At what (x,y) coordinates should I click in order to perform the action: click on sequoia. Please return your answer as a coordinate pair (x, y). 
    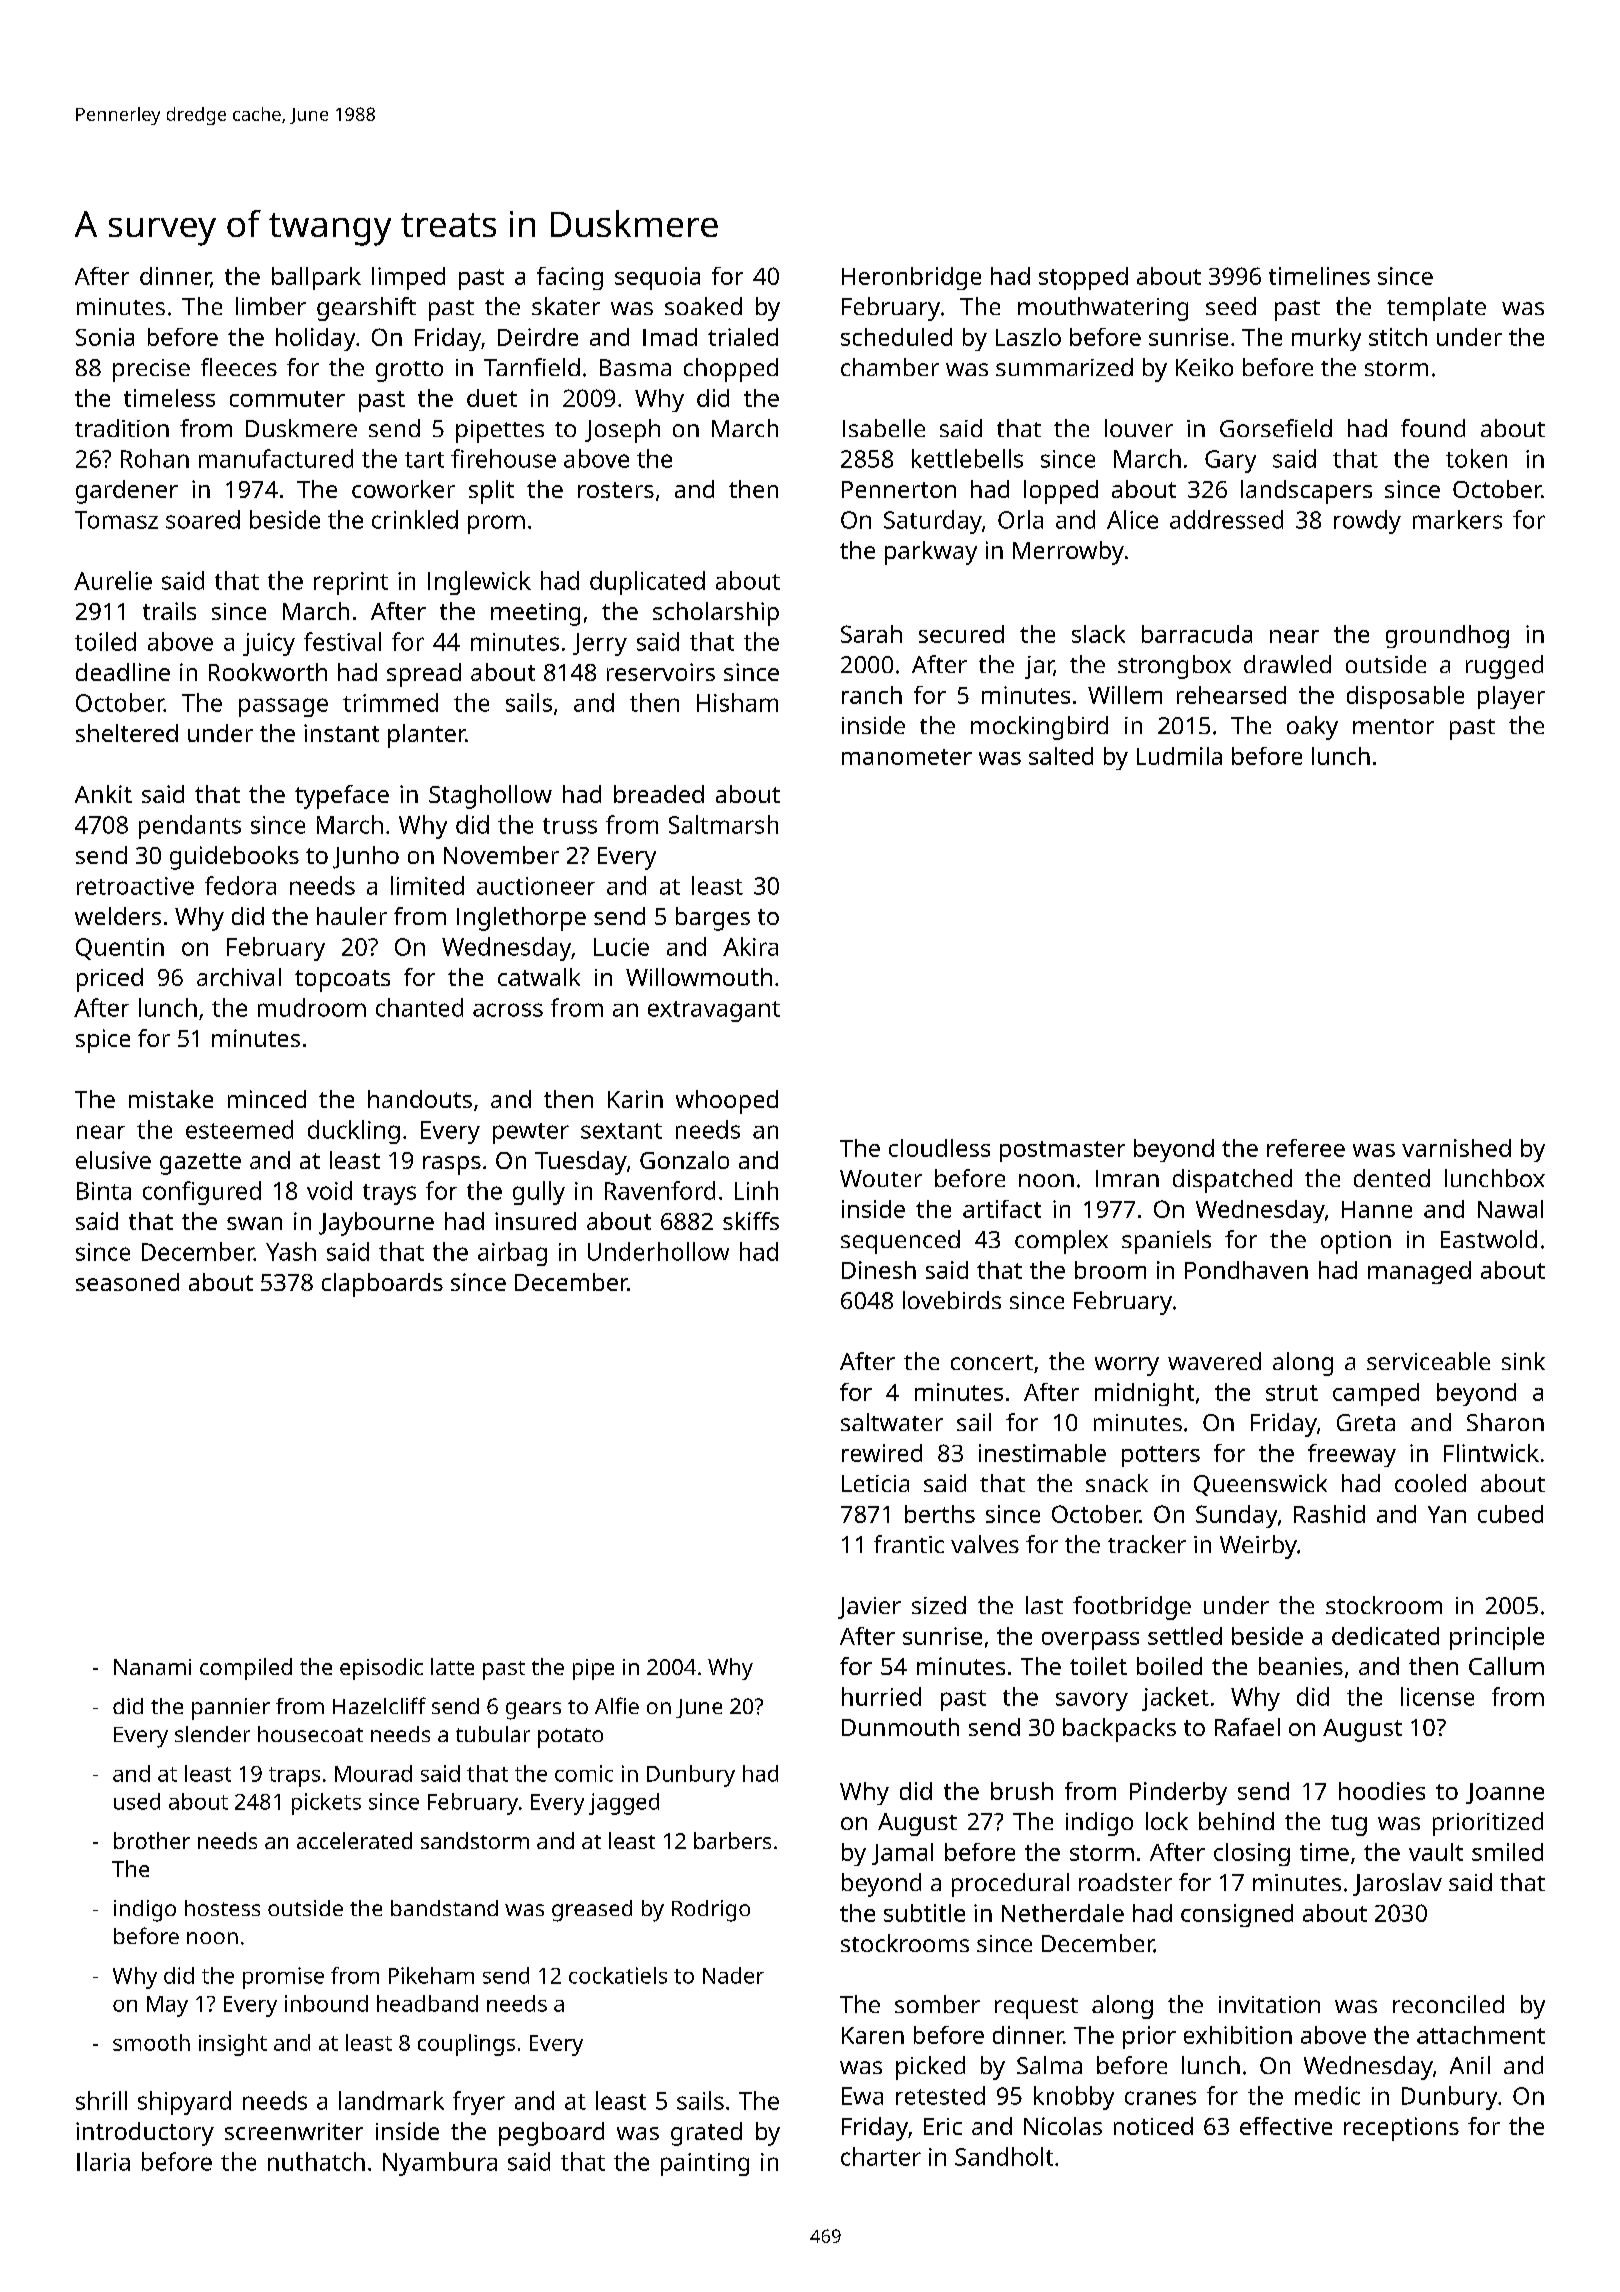
    Looking at the image, I should click on (657, 278).
